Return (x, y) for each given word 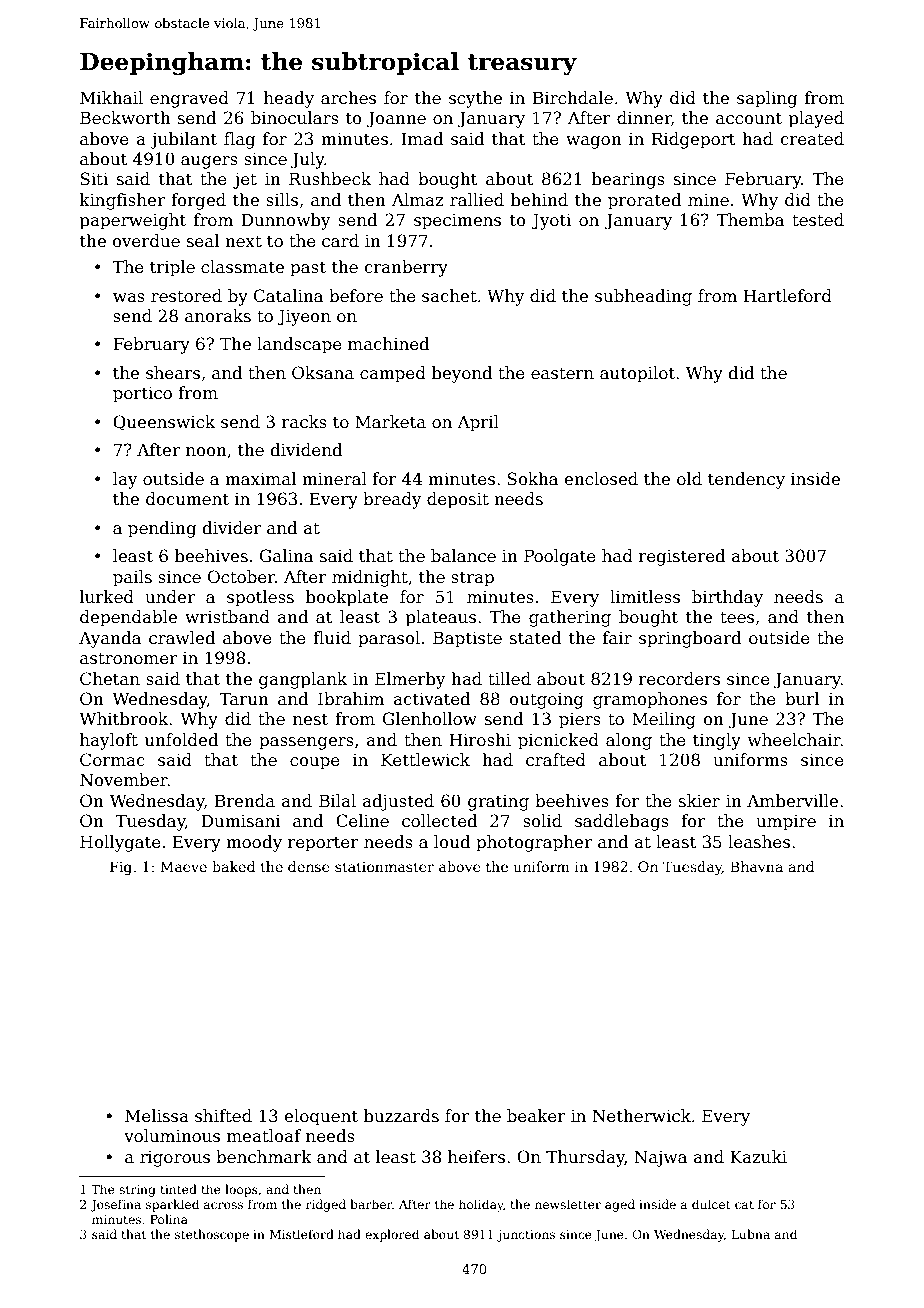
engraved (189, 99)
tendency (746, 480)
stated (535, 638)
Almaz (418, 199)
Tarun (244, 699)
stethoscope (212, 1235)
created (812, 139)
